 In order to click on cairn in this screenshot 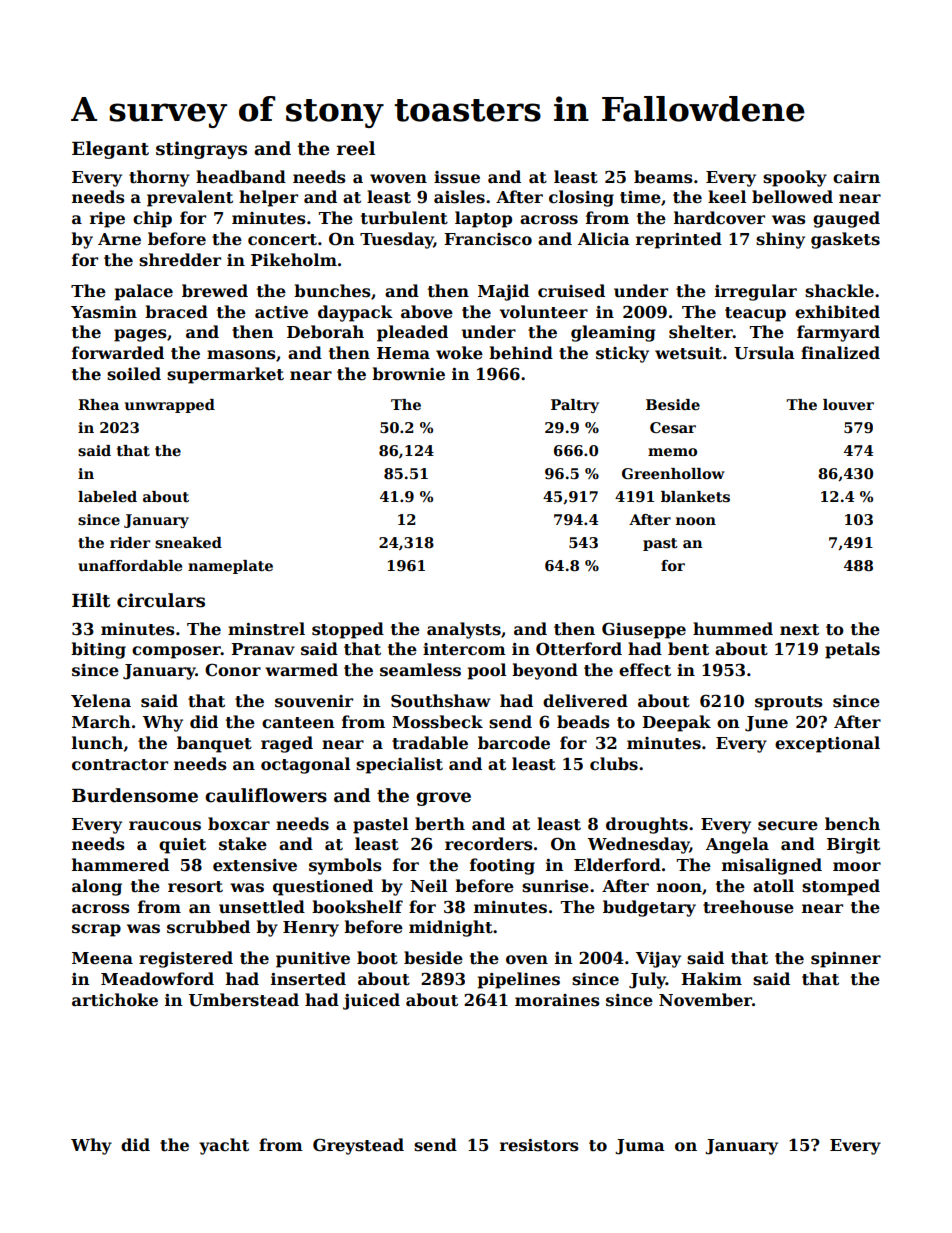, I will do `click(856, 177)`.
